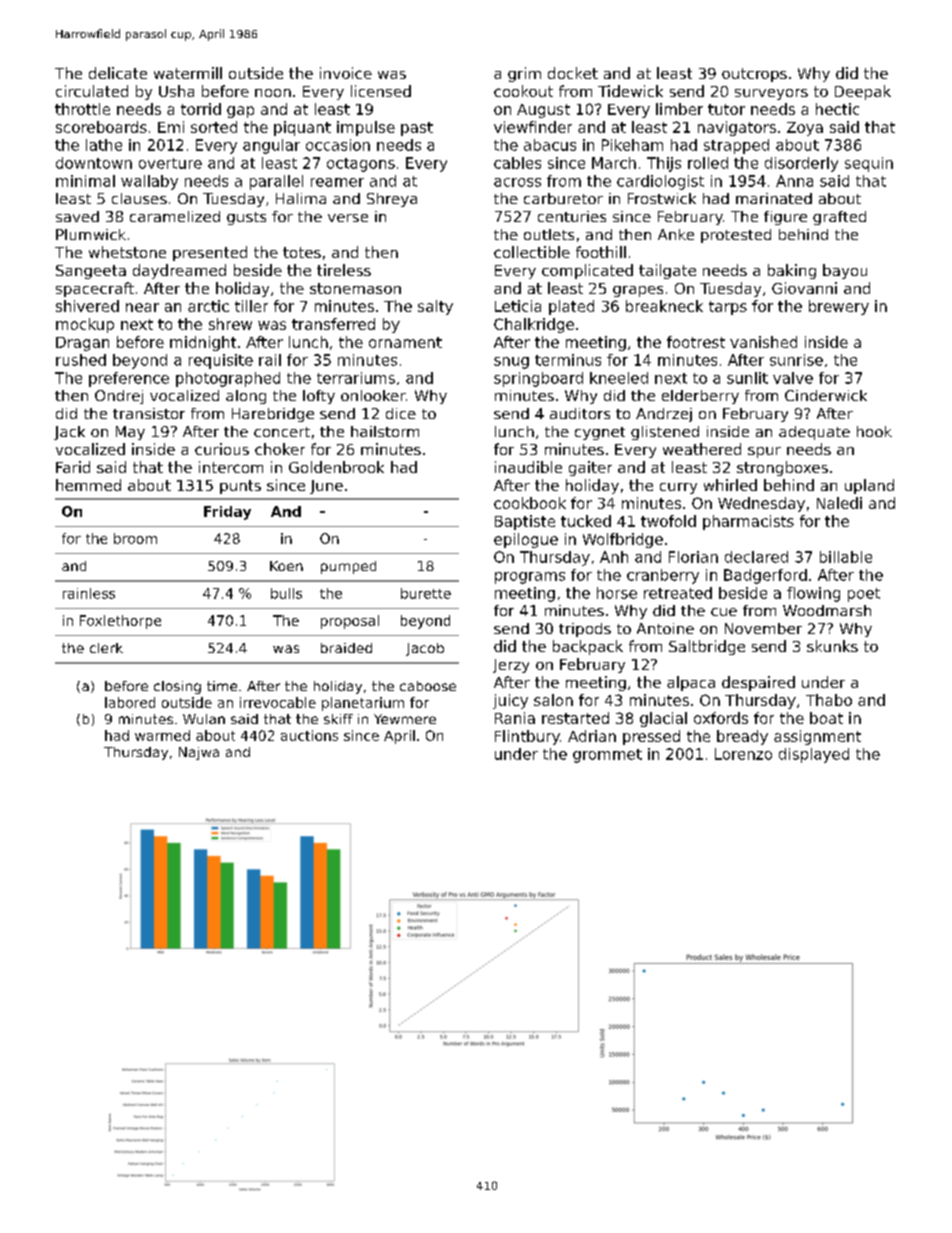 The image size is (952, 1233). Describe the element at coordinates (580, 413) in the screenshot. I see `auditors` at that location.
